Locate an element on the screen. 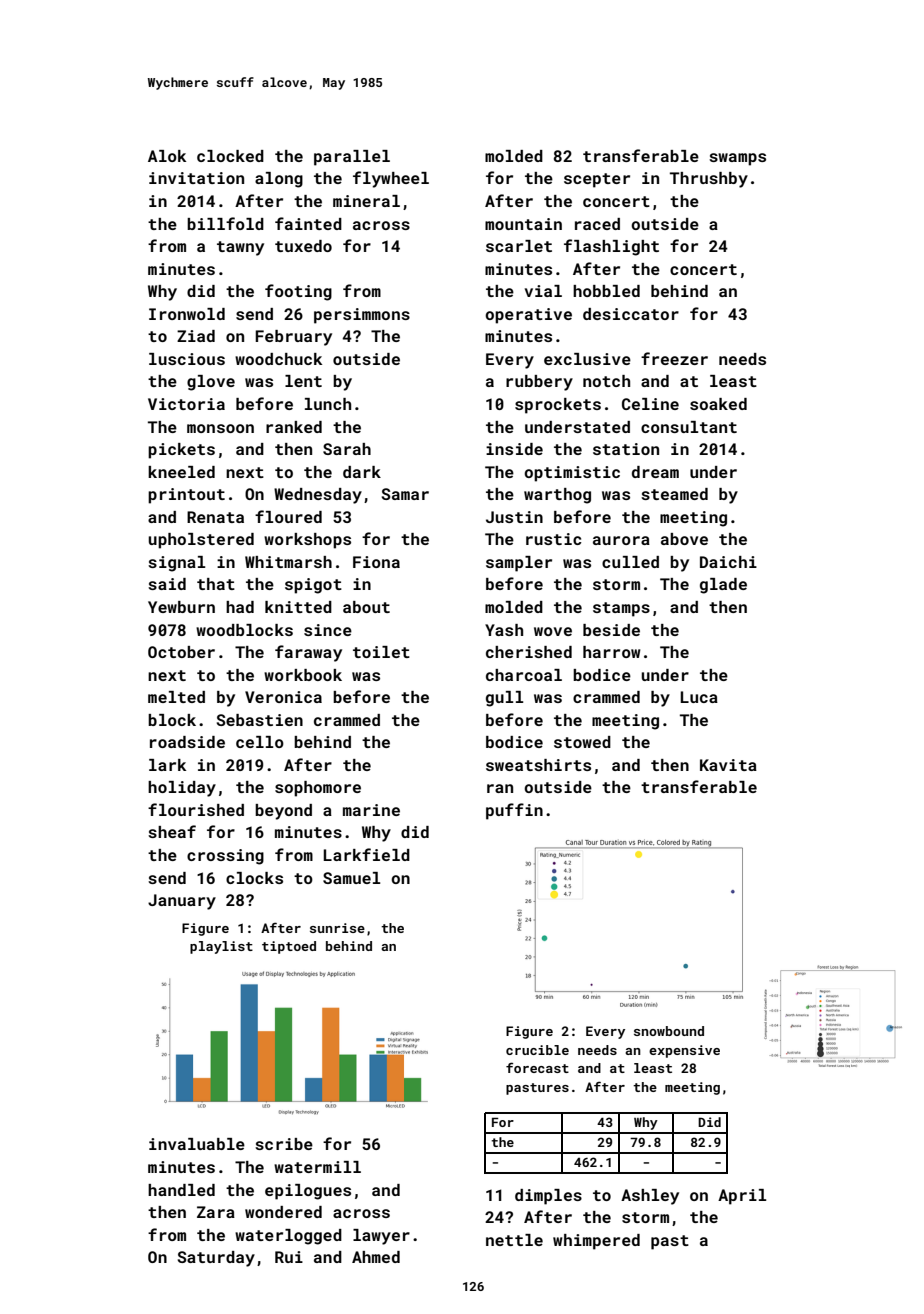  luscious is located at coordinates (187, 359).
